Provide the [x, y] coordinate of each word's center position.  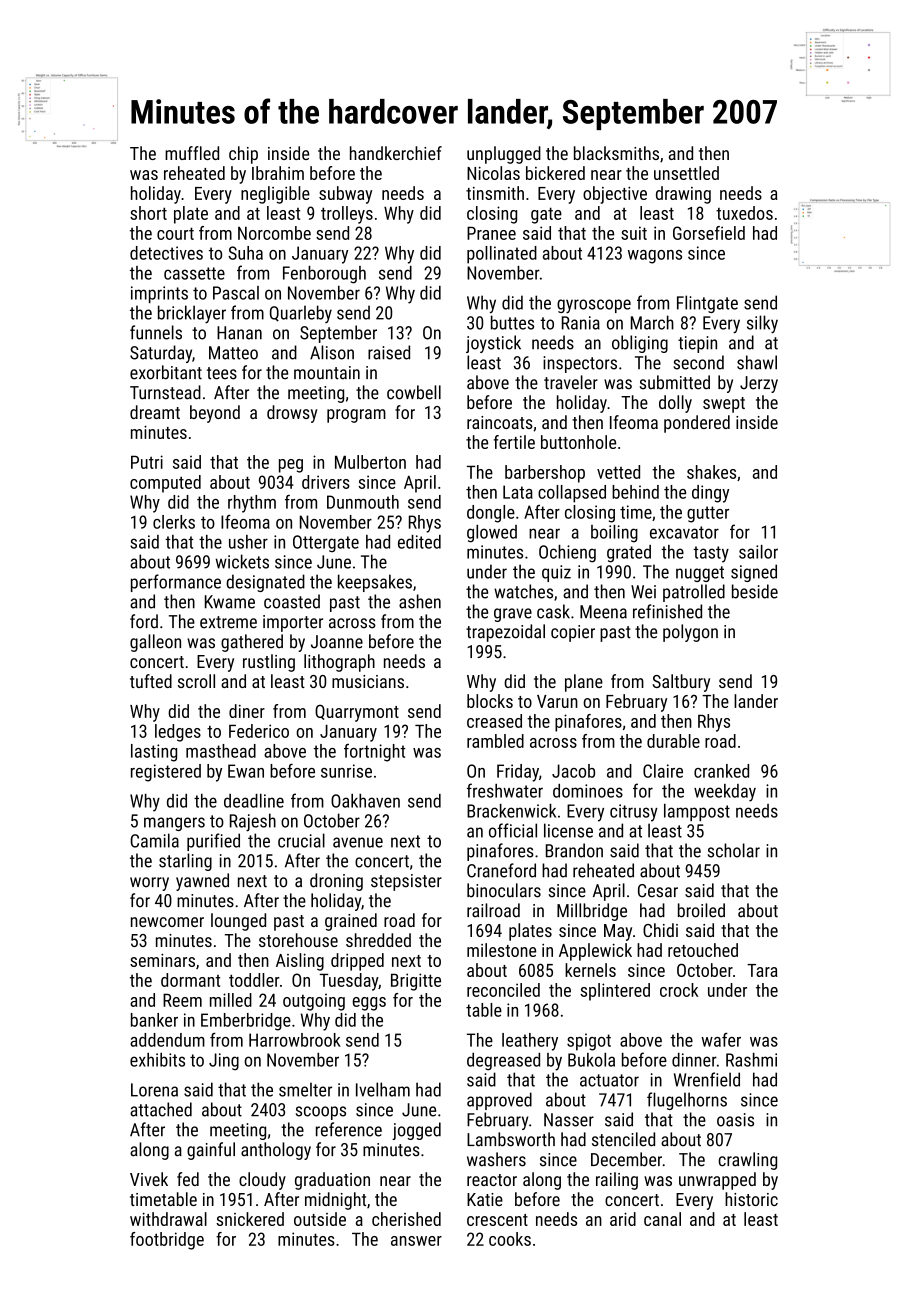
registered [166, 773]
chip [243, 155]
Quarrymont [357, 713]
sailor [758, 552]
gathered [252, 643]
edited [419, 542]
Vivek [149, 1179]
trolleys [347, 215]
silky [762, 324]
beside [755, 591]
